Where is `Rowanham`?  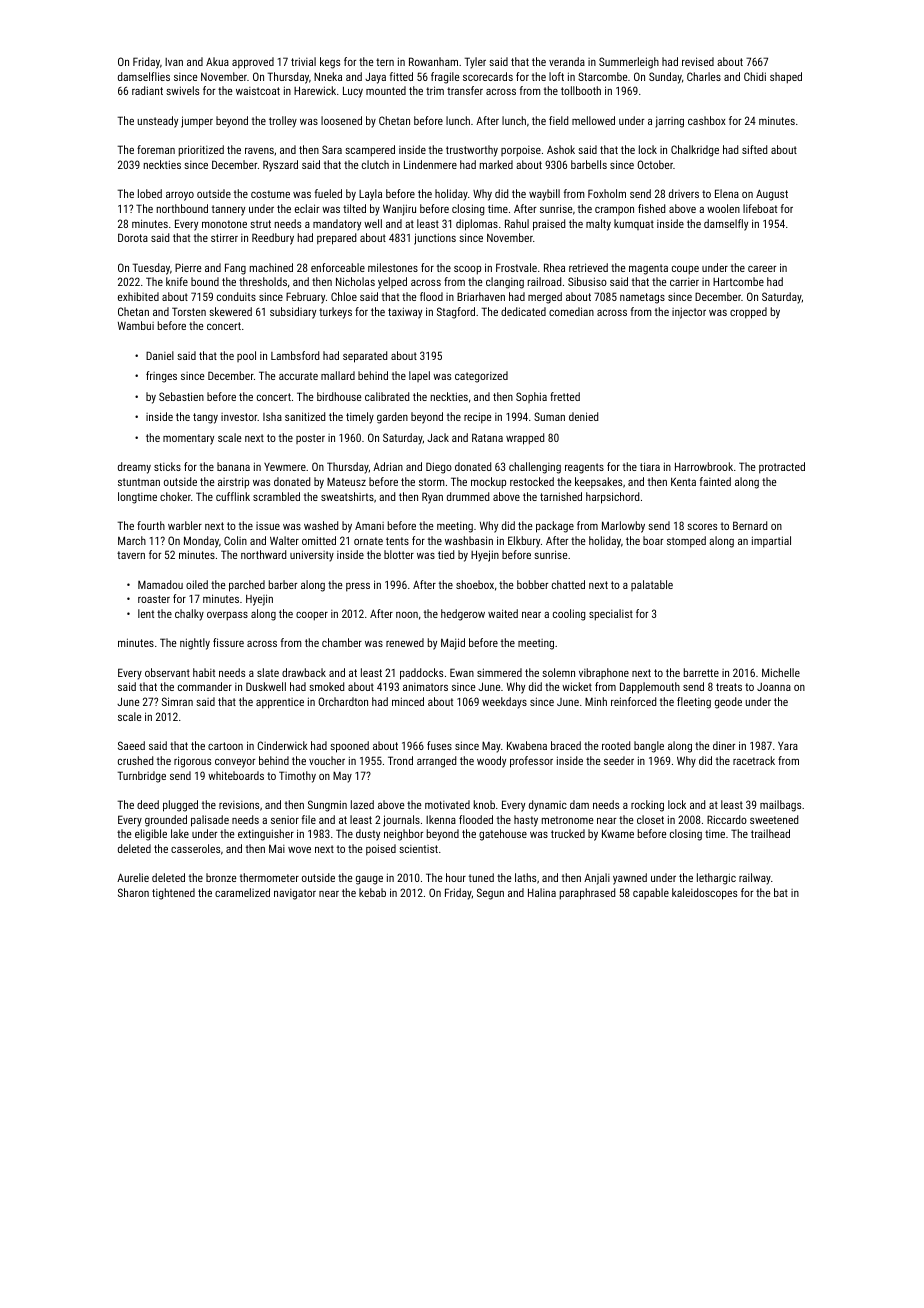
Rowanham is located at coordinates (433, 61).
